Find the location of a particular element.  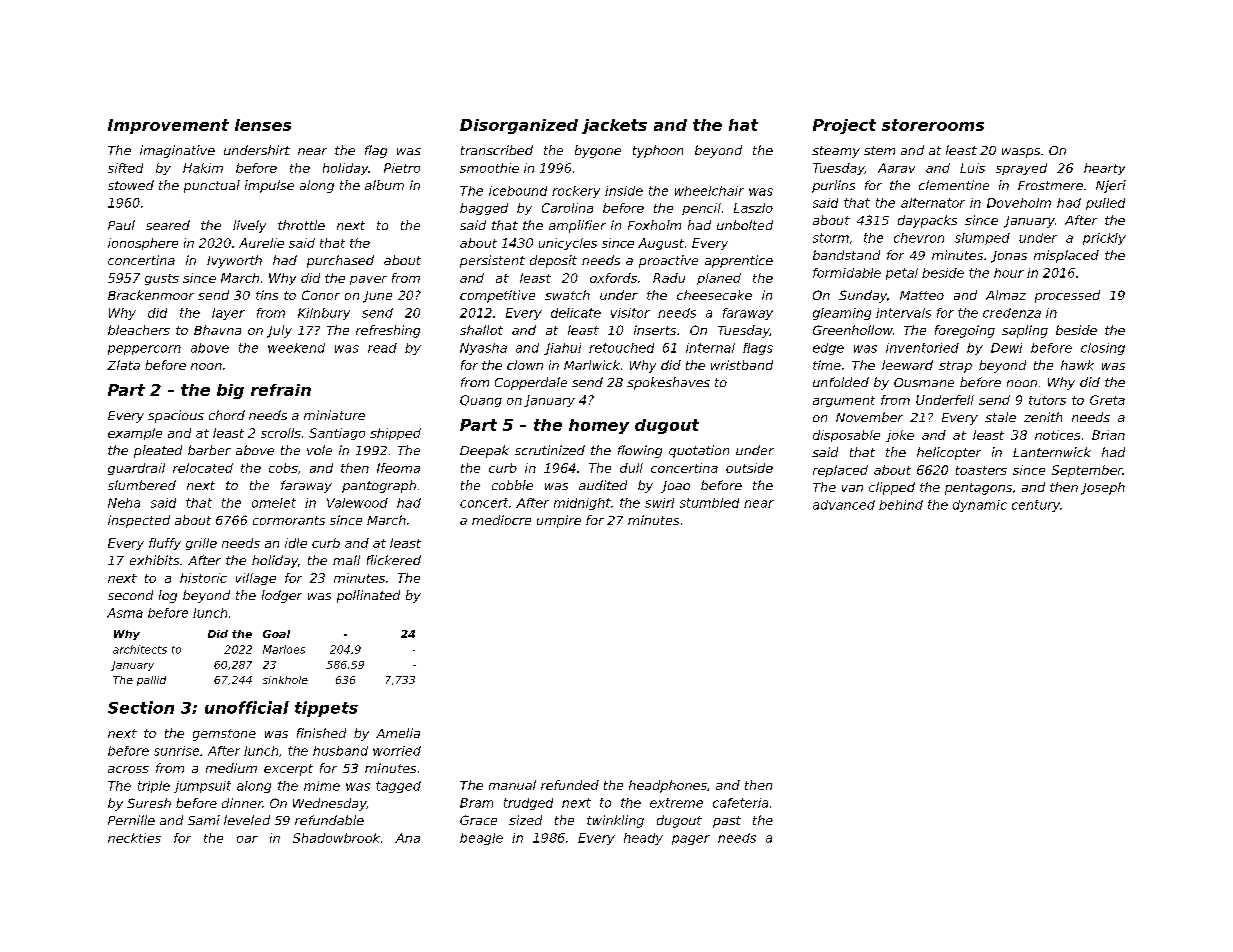

wasps is located at coordinates (1021, 153).
